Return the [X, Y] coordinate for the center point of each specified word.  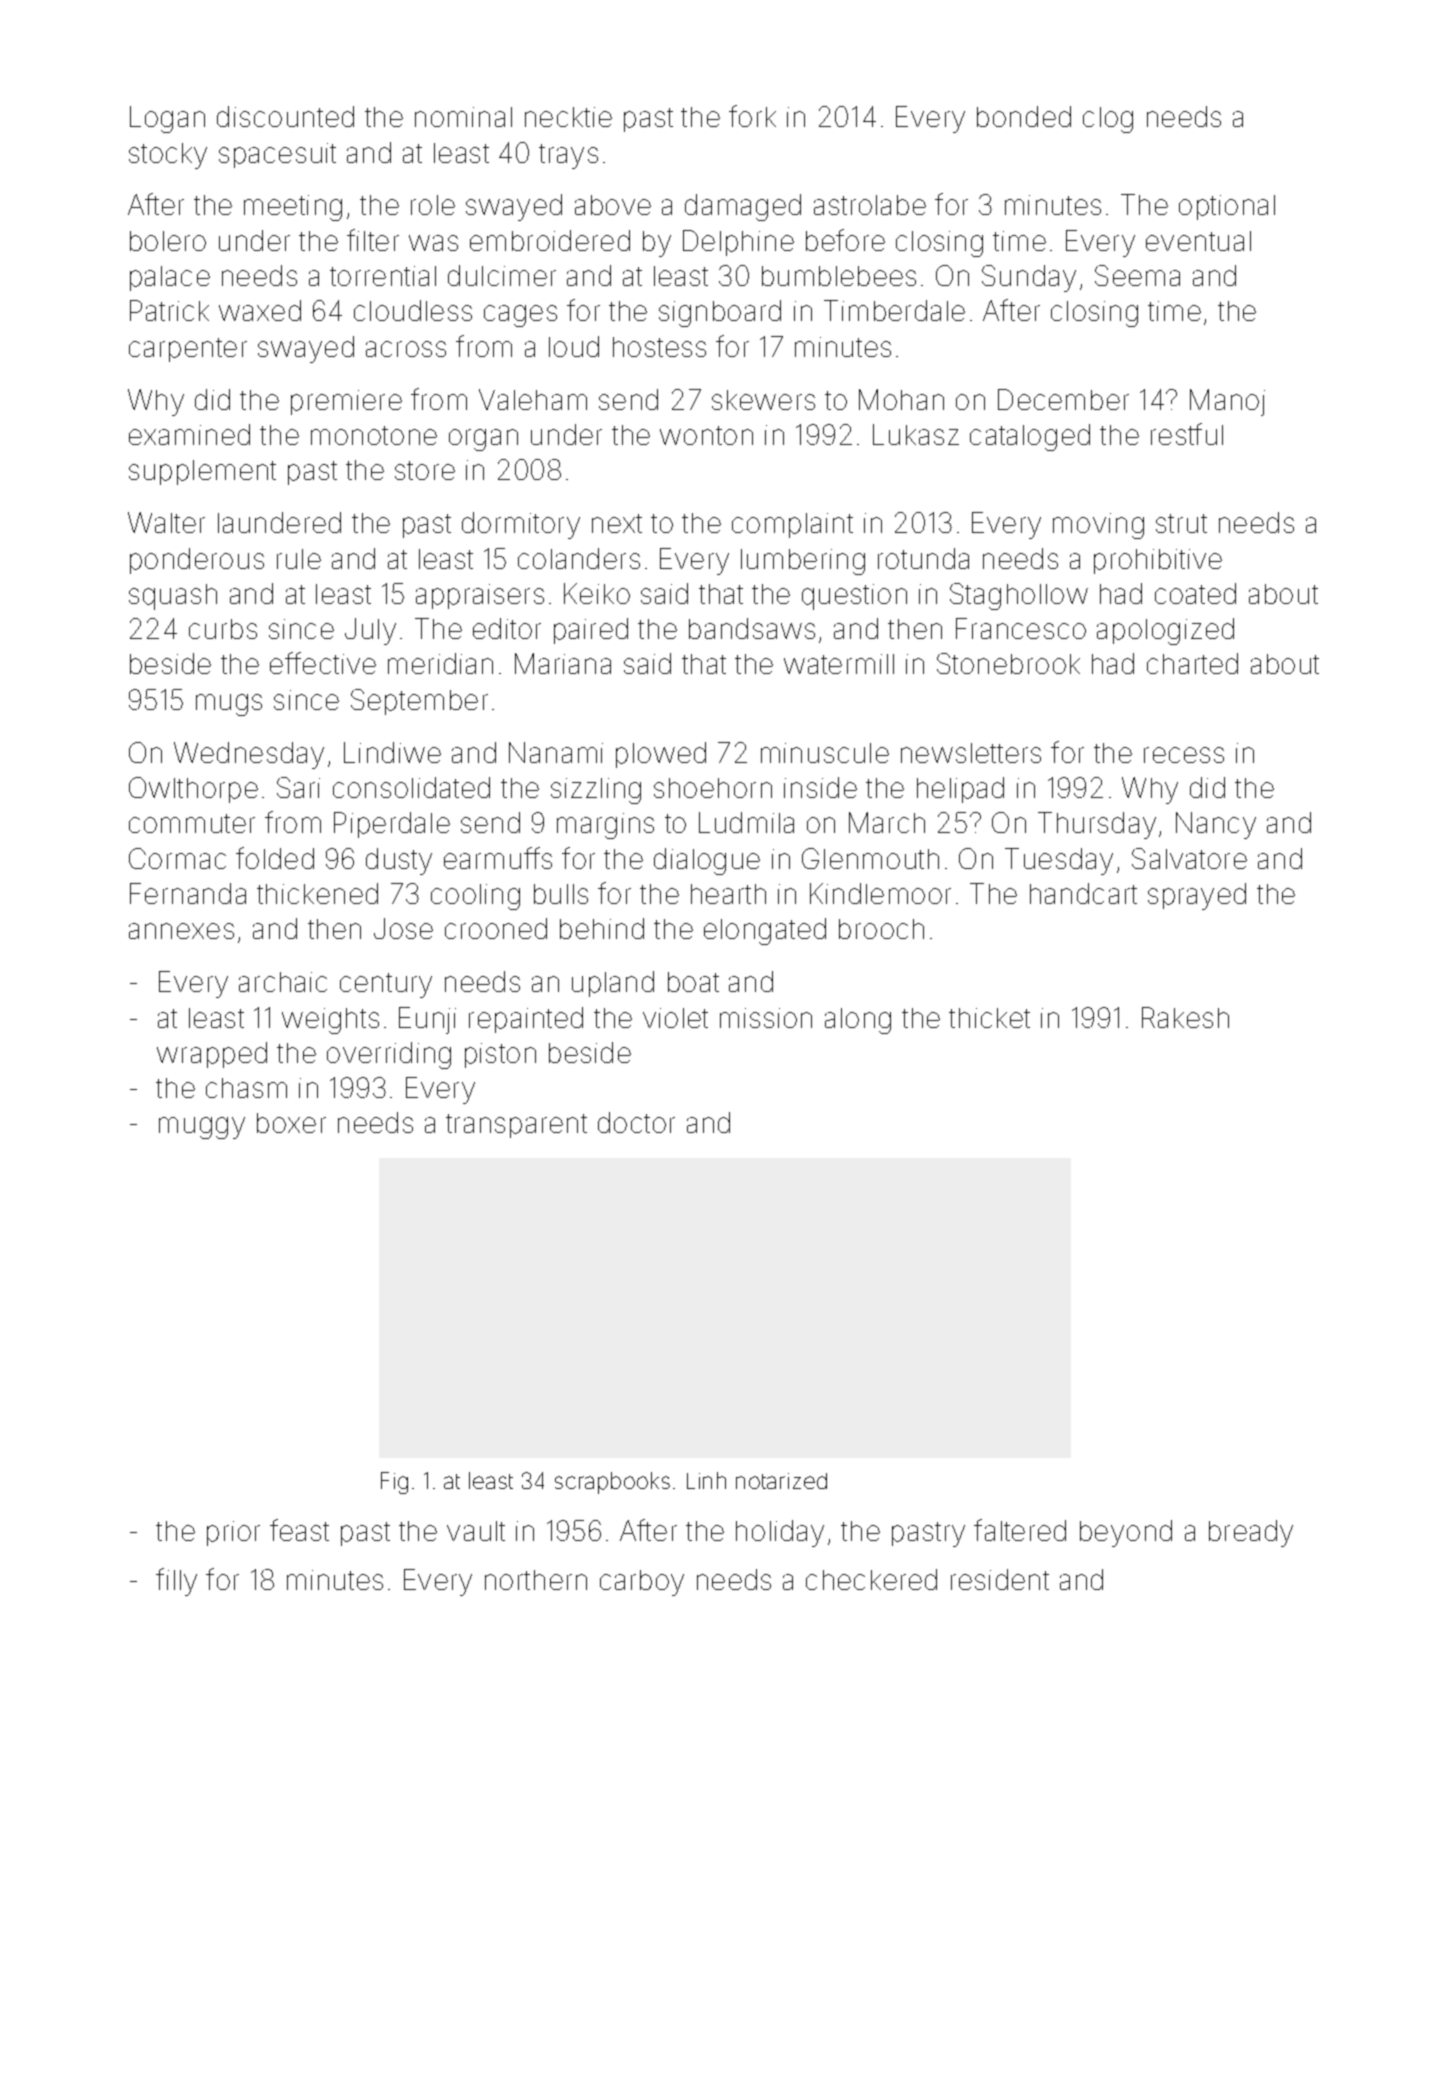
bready [1251, 1533]
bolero [168, 241]
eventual [1198, 241]
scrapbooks [612, 1483]
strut [1181, 523]
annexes [181, 931]
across [406, 349]
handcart [1083, 893]
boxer [291, 1123]
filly [176, 1582]
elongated [765, 931]
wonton [706, 435]
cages [520, 316]
